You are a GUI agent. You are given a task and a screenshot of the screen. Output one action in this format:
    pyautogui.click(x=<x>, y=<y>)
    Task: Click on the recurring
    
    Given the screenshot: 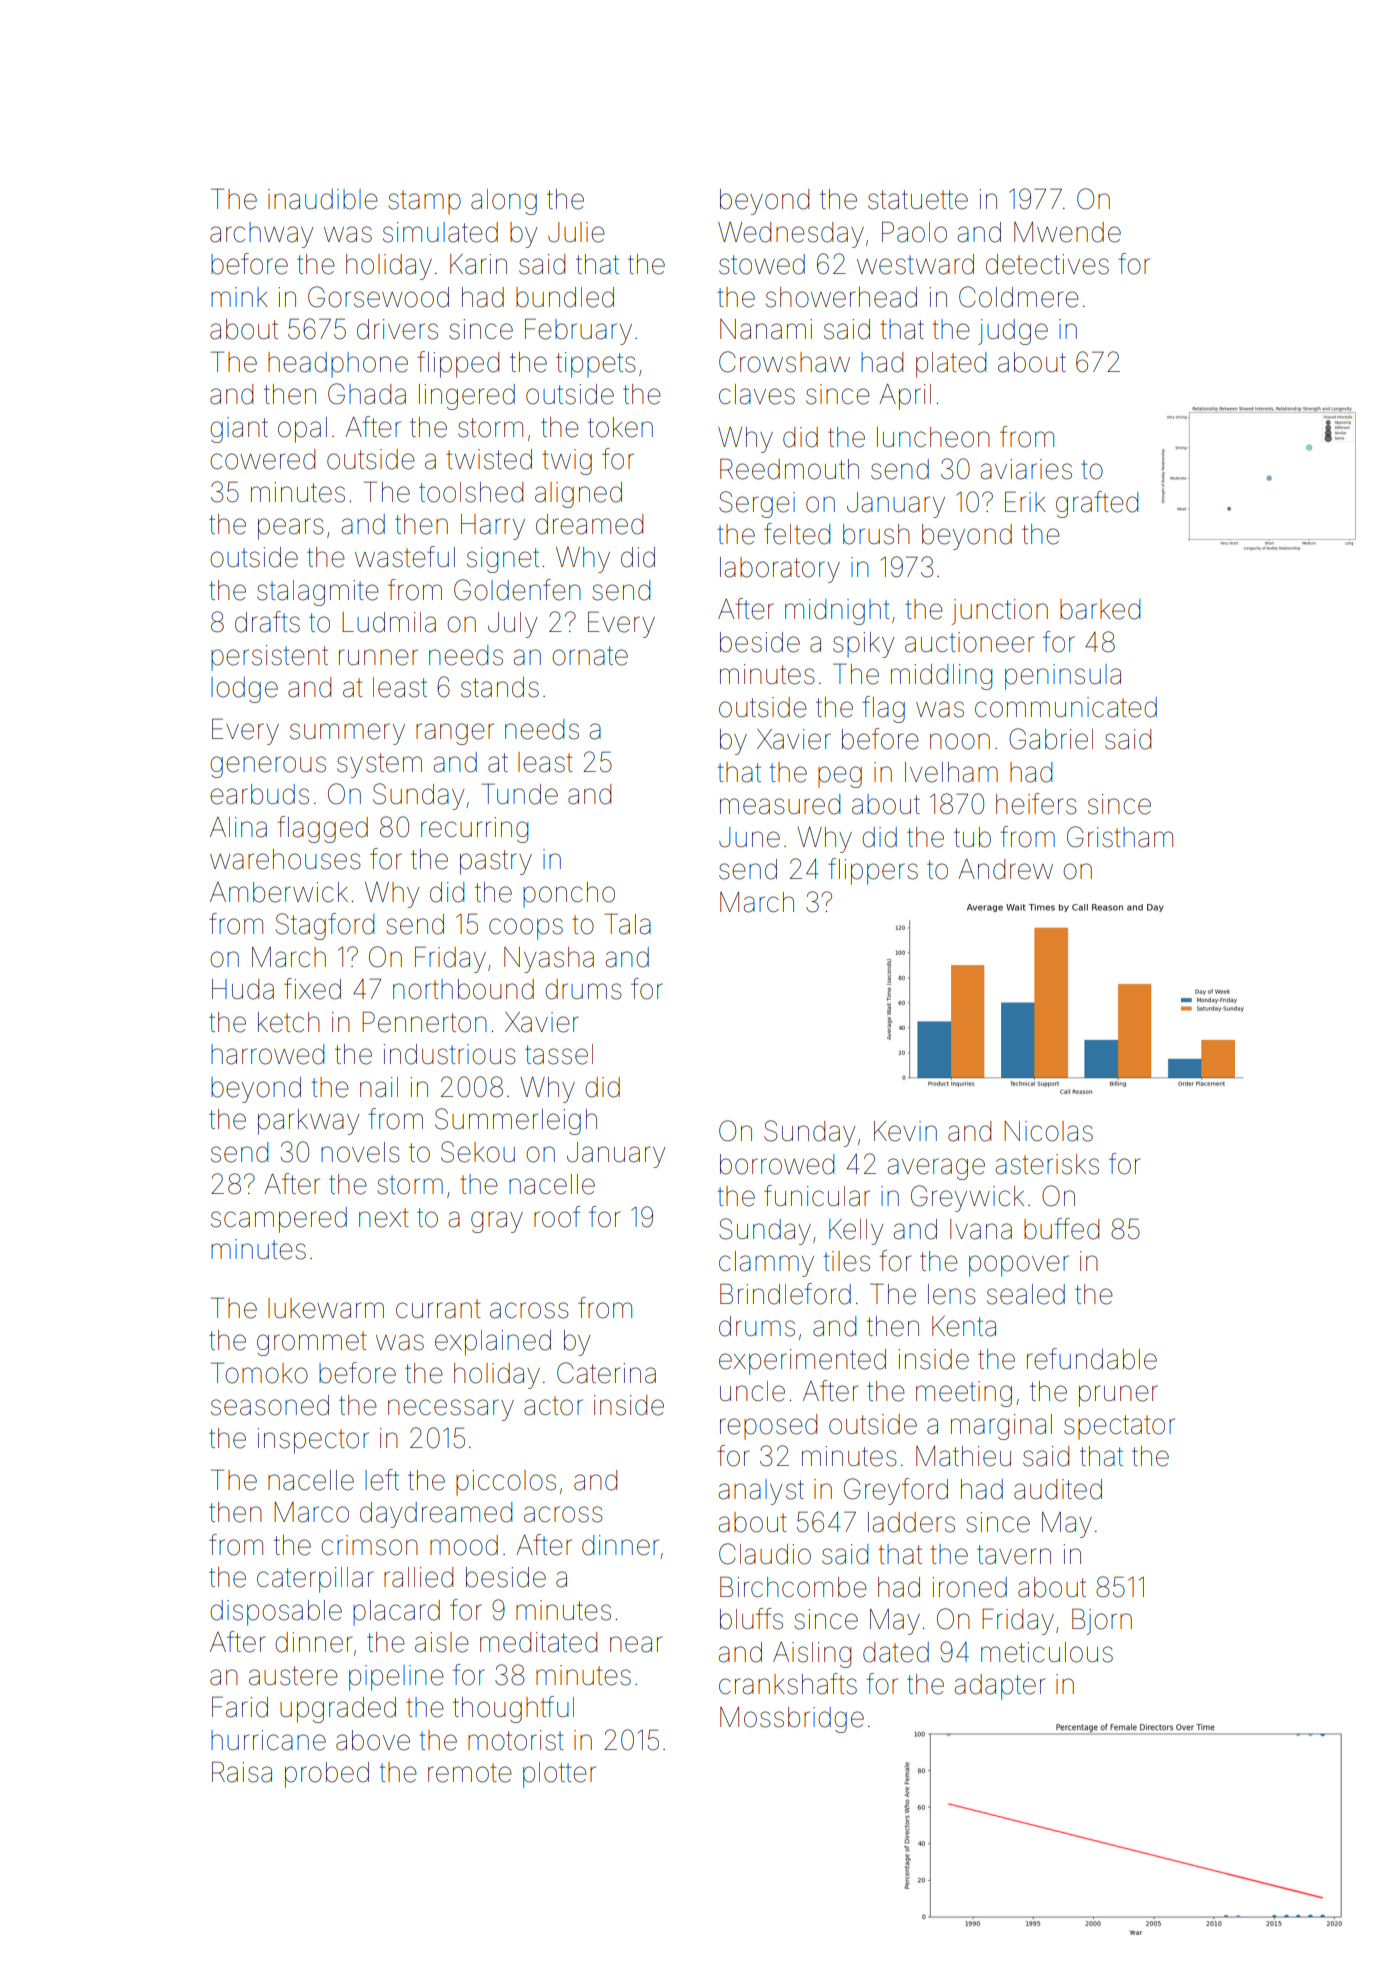 What is the action you would take?
    pyautogui.click(x=474, y=830)
